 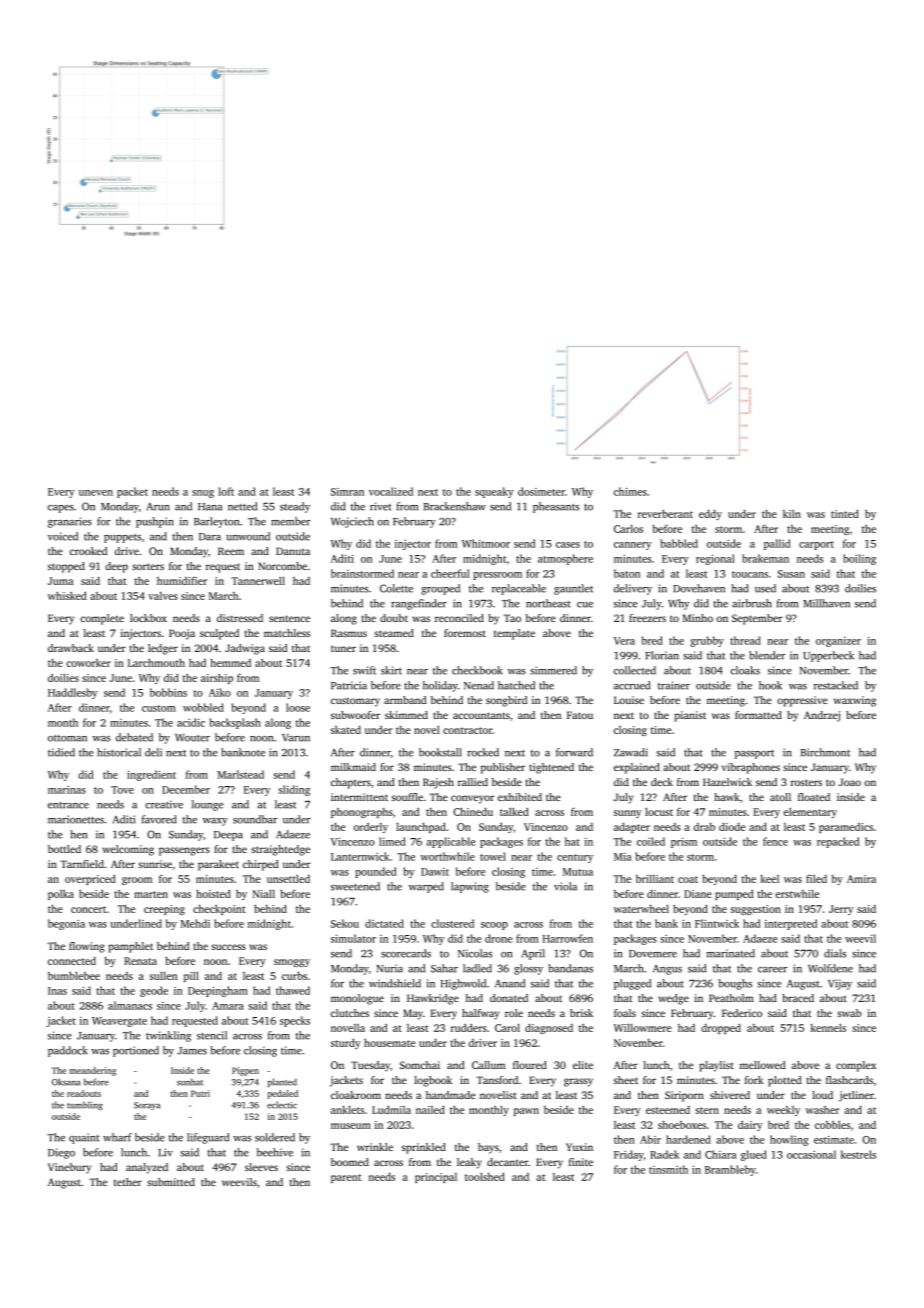 What do you see at coordinates (684, 1096) in the screenshot?
I see `Siriporn` at bounding box center [684, 1096].
